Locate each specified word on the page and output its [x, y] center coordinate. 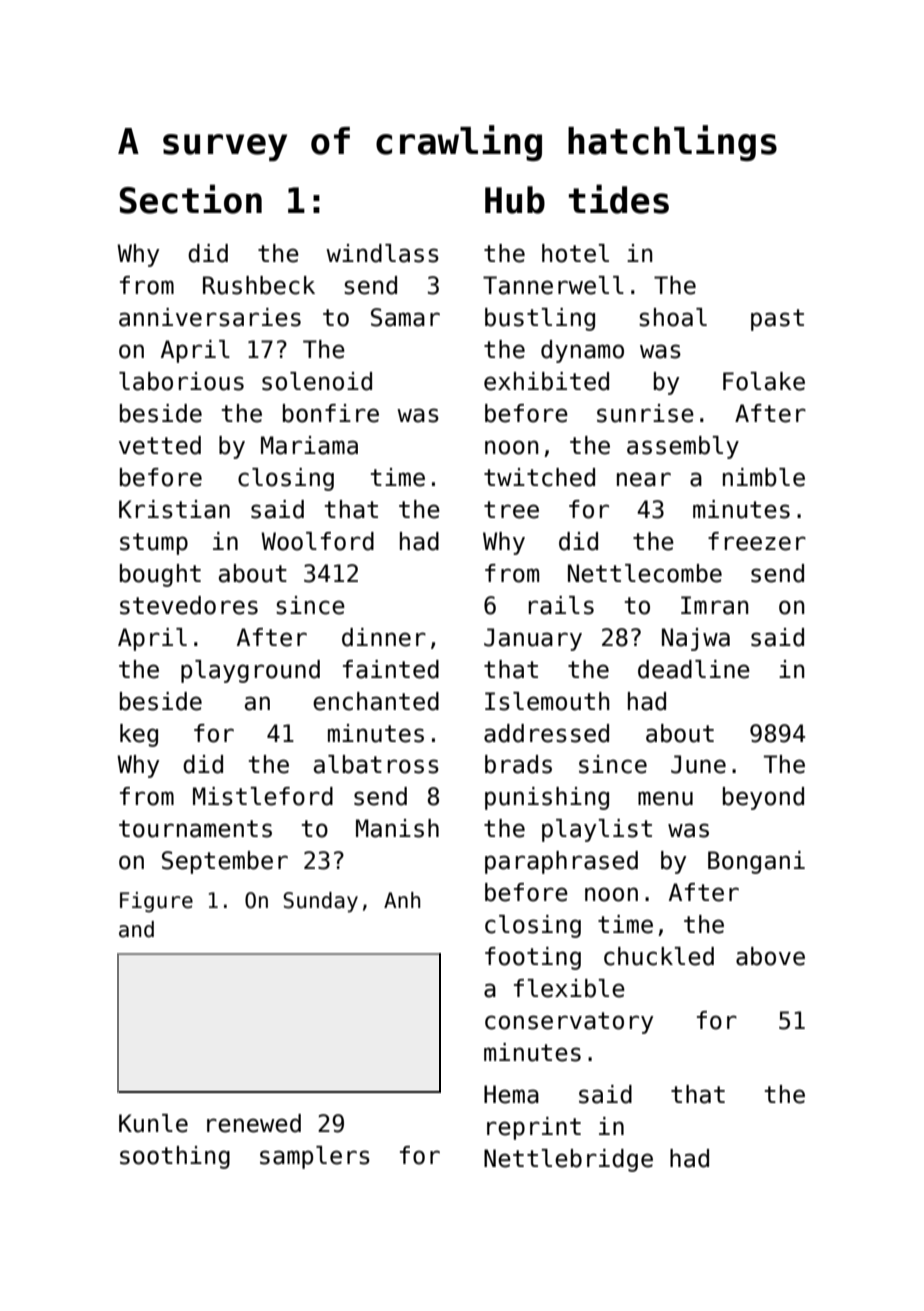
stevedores [189, 605]
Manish [397, 828]
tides [619, 199]
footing [533, 958]
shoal [673, 317]
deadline [694, 669]
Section [191, 199]
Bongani [756, 862]
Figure [156, 902]
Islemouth [547, 701]
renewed [254, 1123]
